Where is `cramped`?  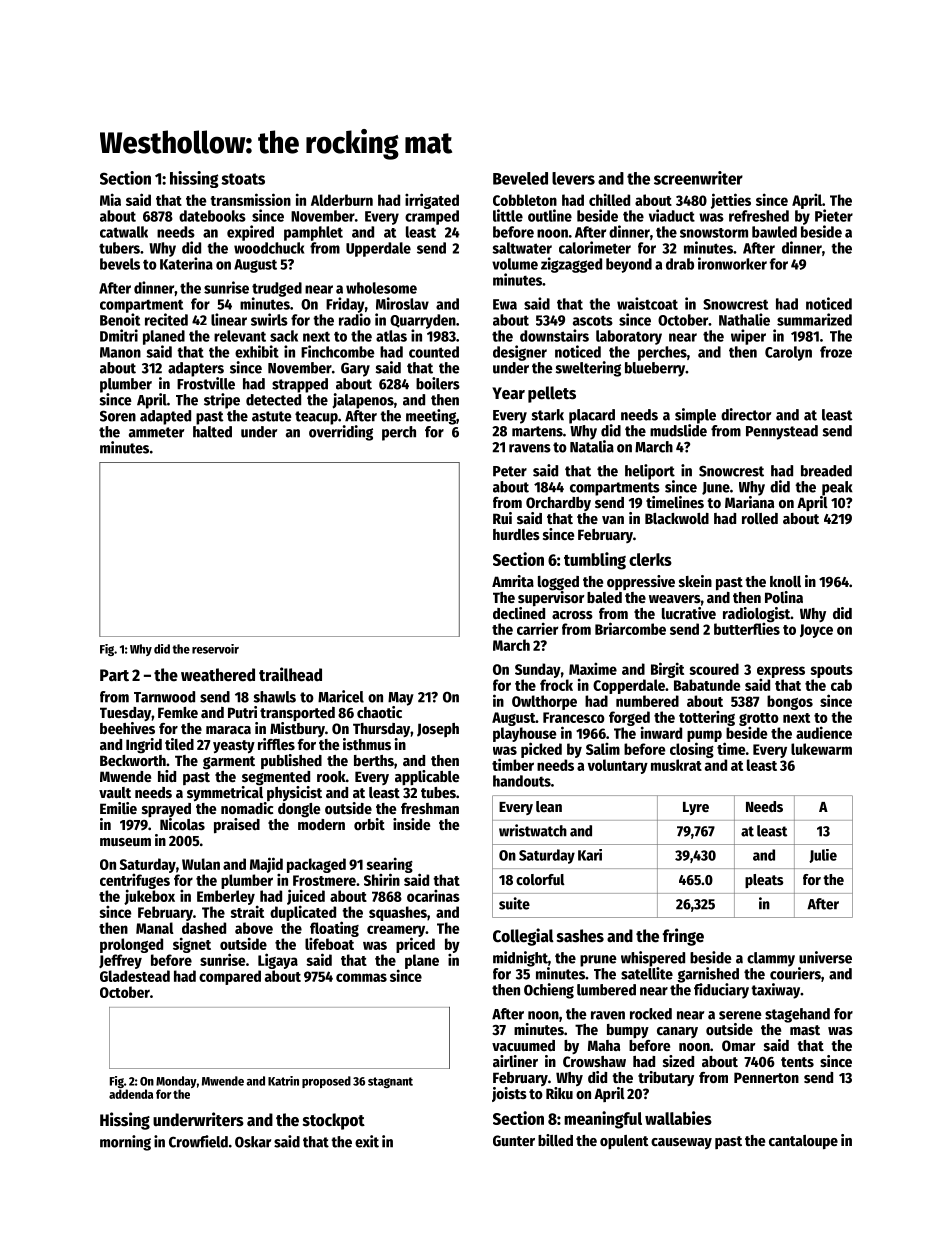 cramped is located at coordinates (432, 217).
